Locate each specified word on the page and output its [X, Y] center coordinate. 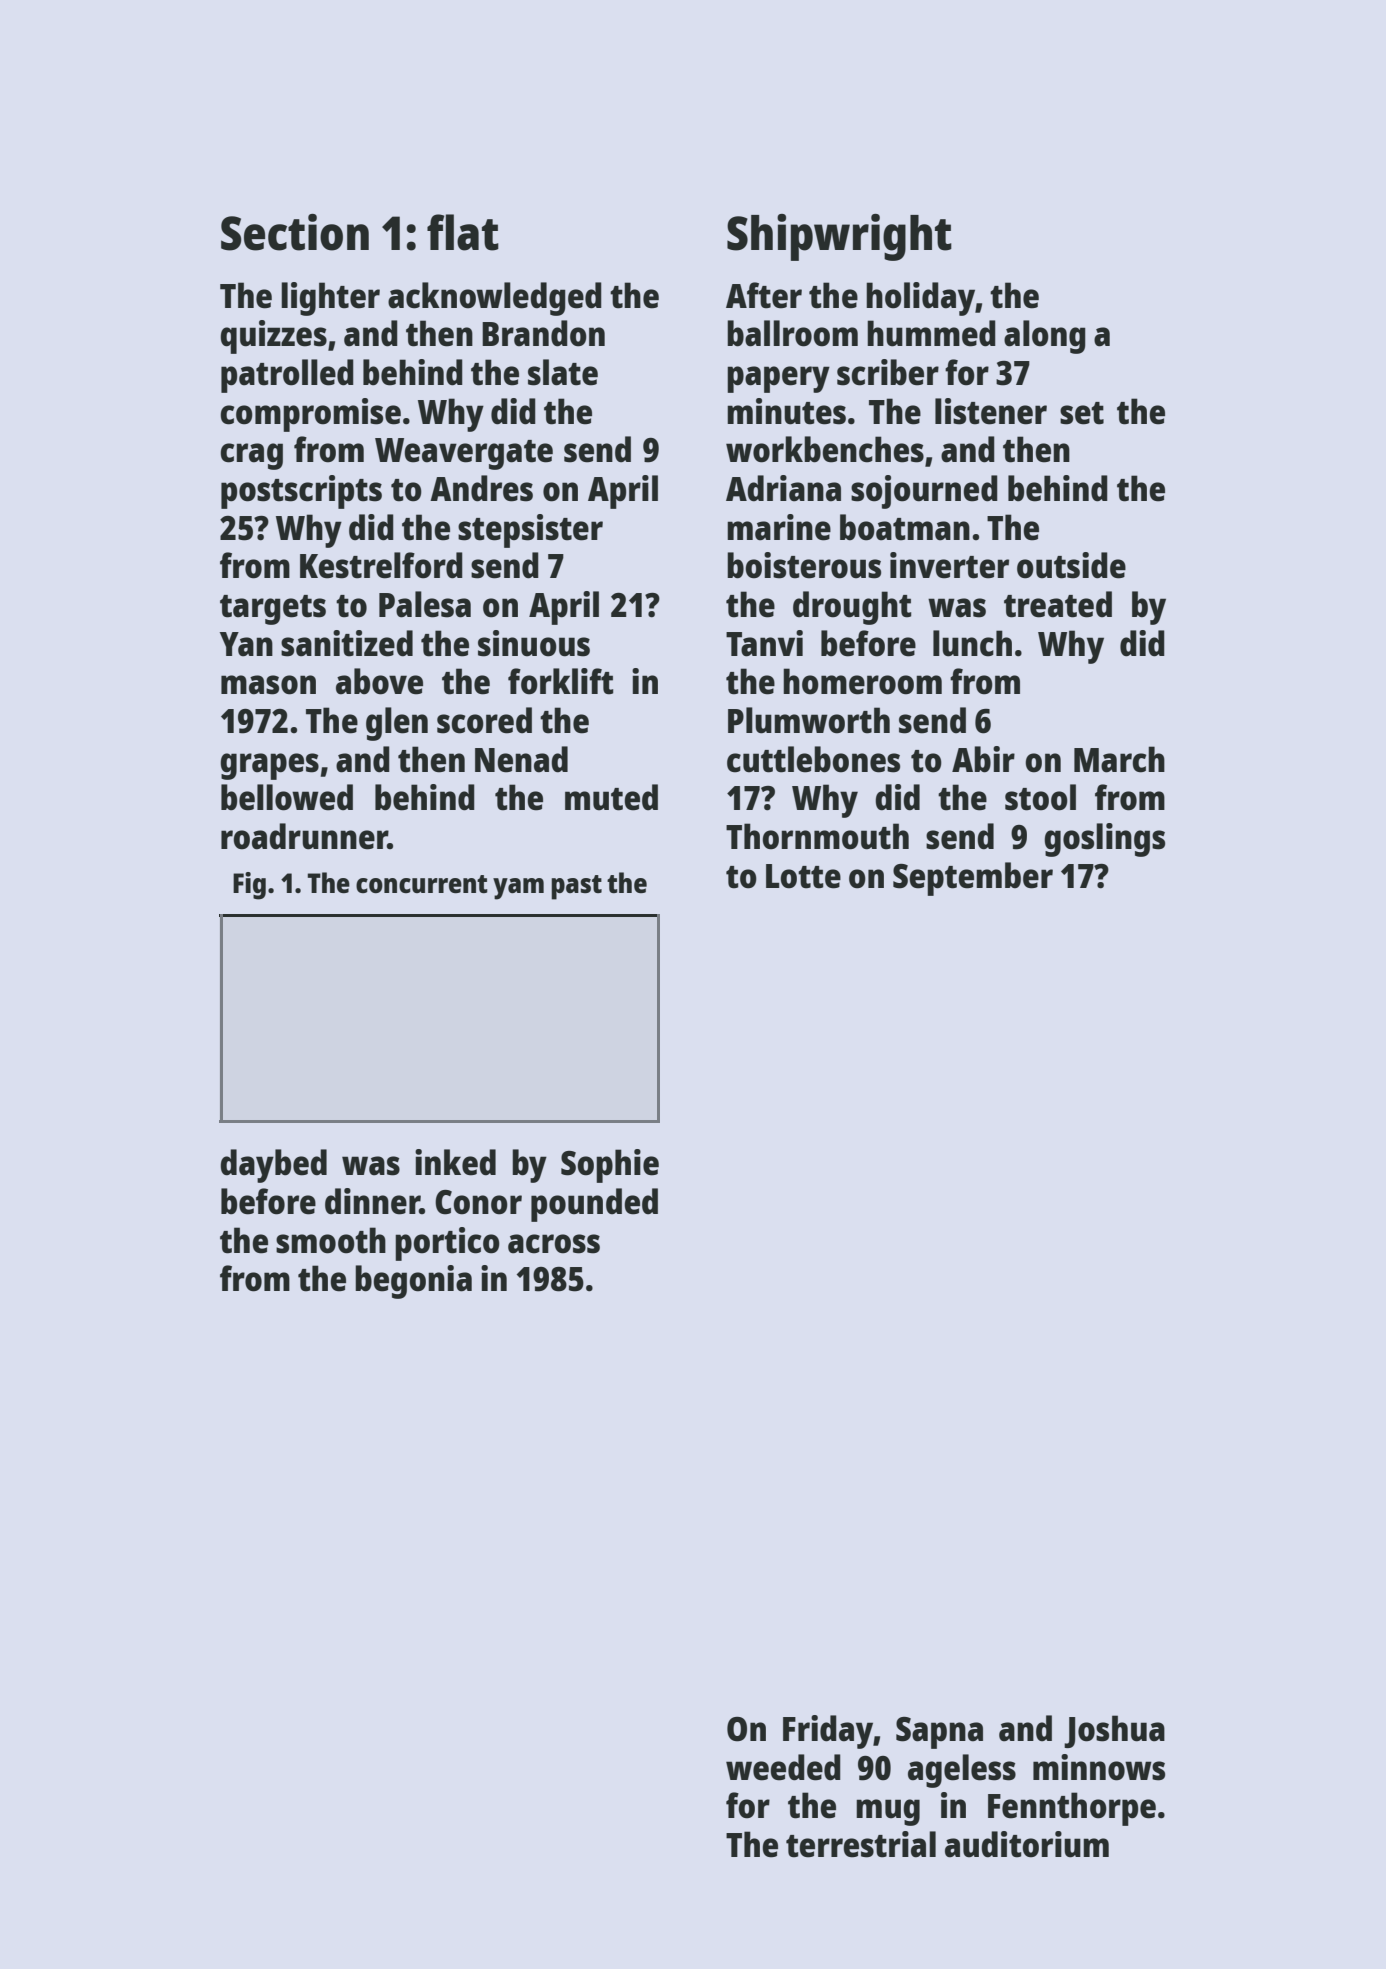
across [554, 1244]
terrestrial [861, 1844]
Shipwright [839, 237]
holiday [920, 299]
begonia [413, 1282]
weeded [783, 1767]
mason [268, 685]
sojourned [924, 492]
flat [463, 232]
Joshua [1114, 1731]
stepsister [530, 531]
